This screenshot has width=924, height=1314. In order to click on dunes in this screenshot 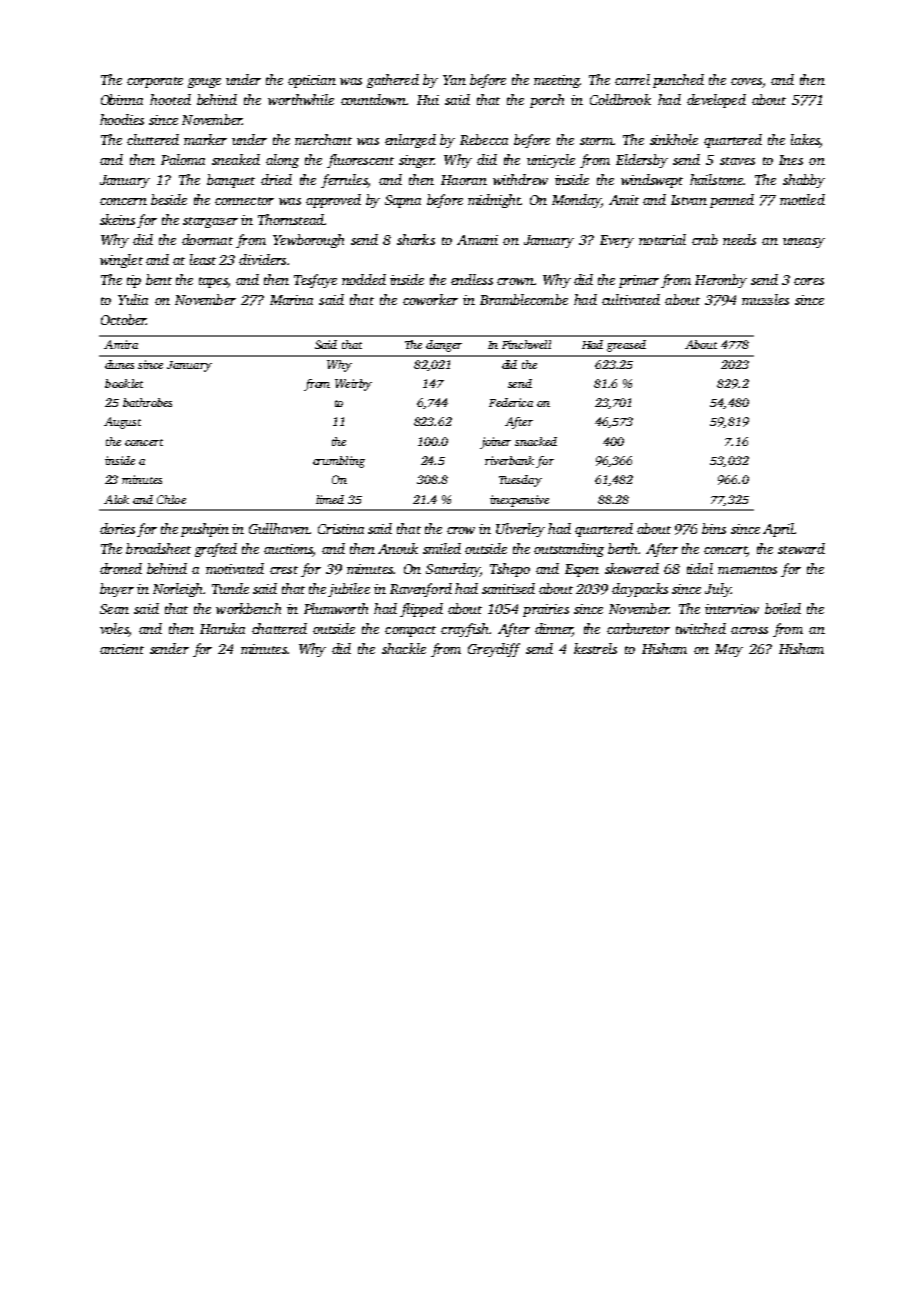, I will do `click(119, 364)`.
